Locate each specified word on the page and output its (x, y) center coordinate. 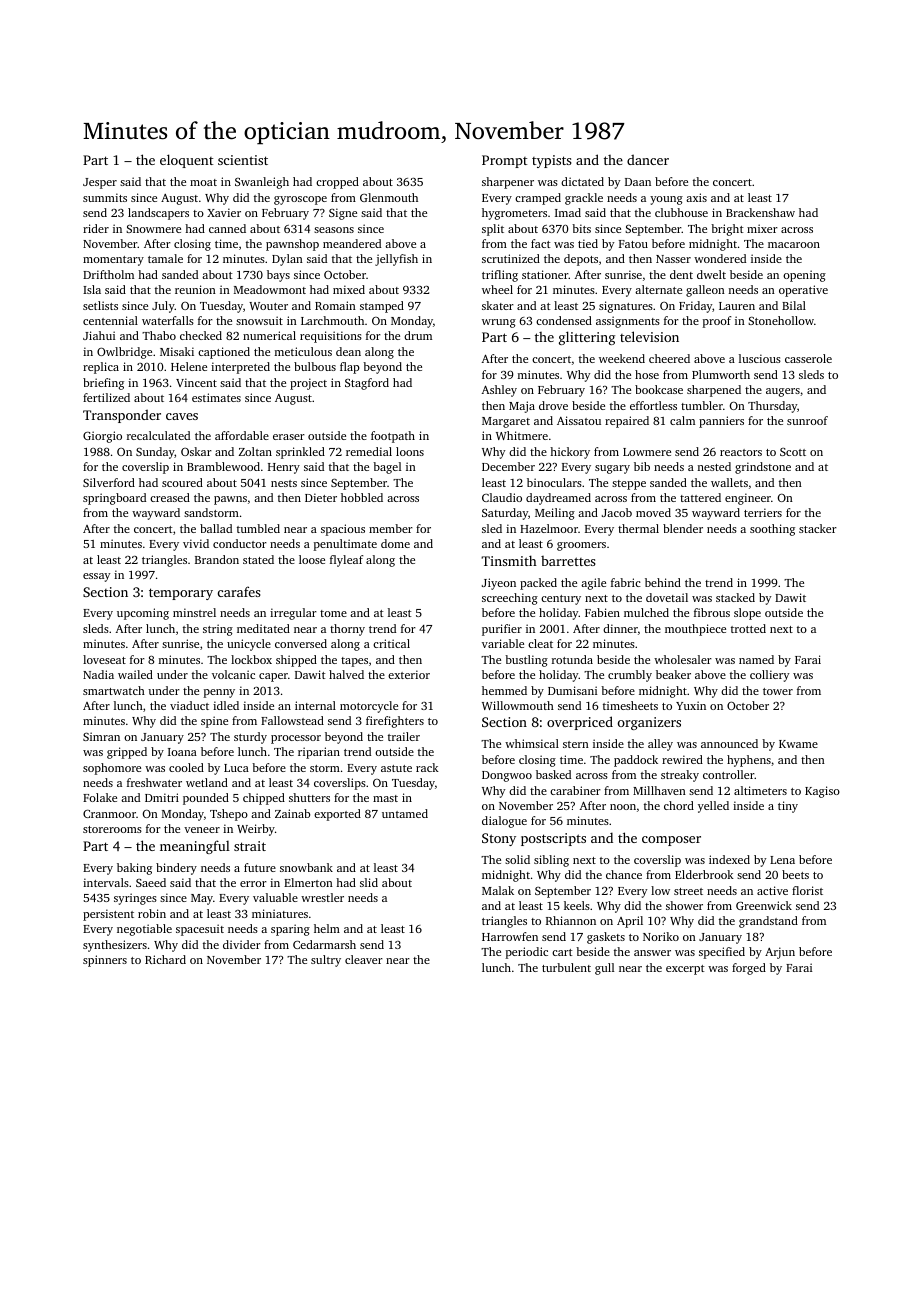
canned (227, 228)
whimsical (532, 743)
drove (553, 405)
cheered (669, 358)
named (756, 659)
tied (588, 243)
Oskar (196, 451)
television (649, 336)
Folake (100, 797)
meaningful (195, 847)
